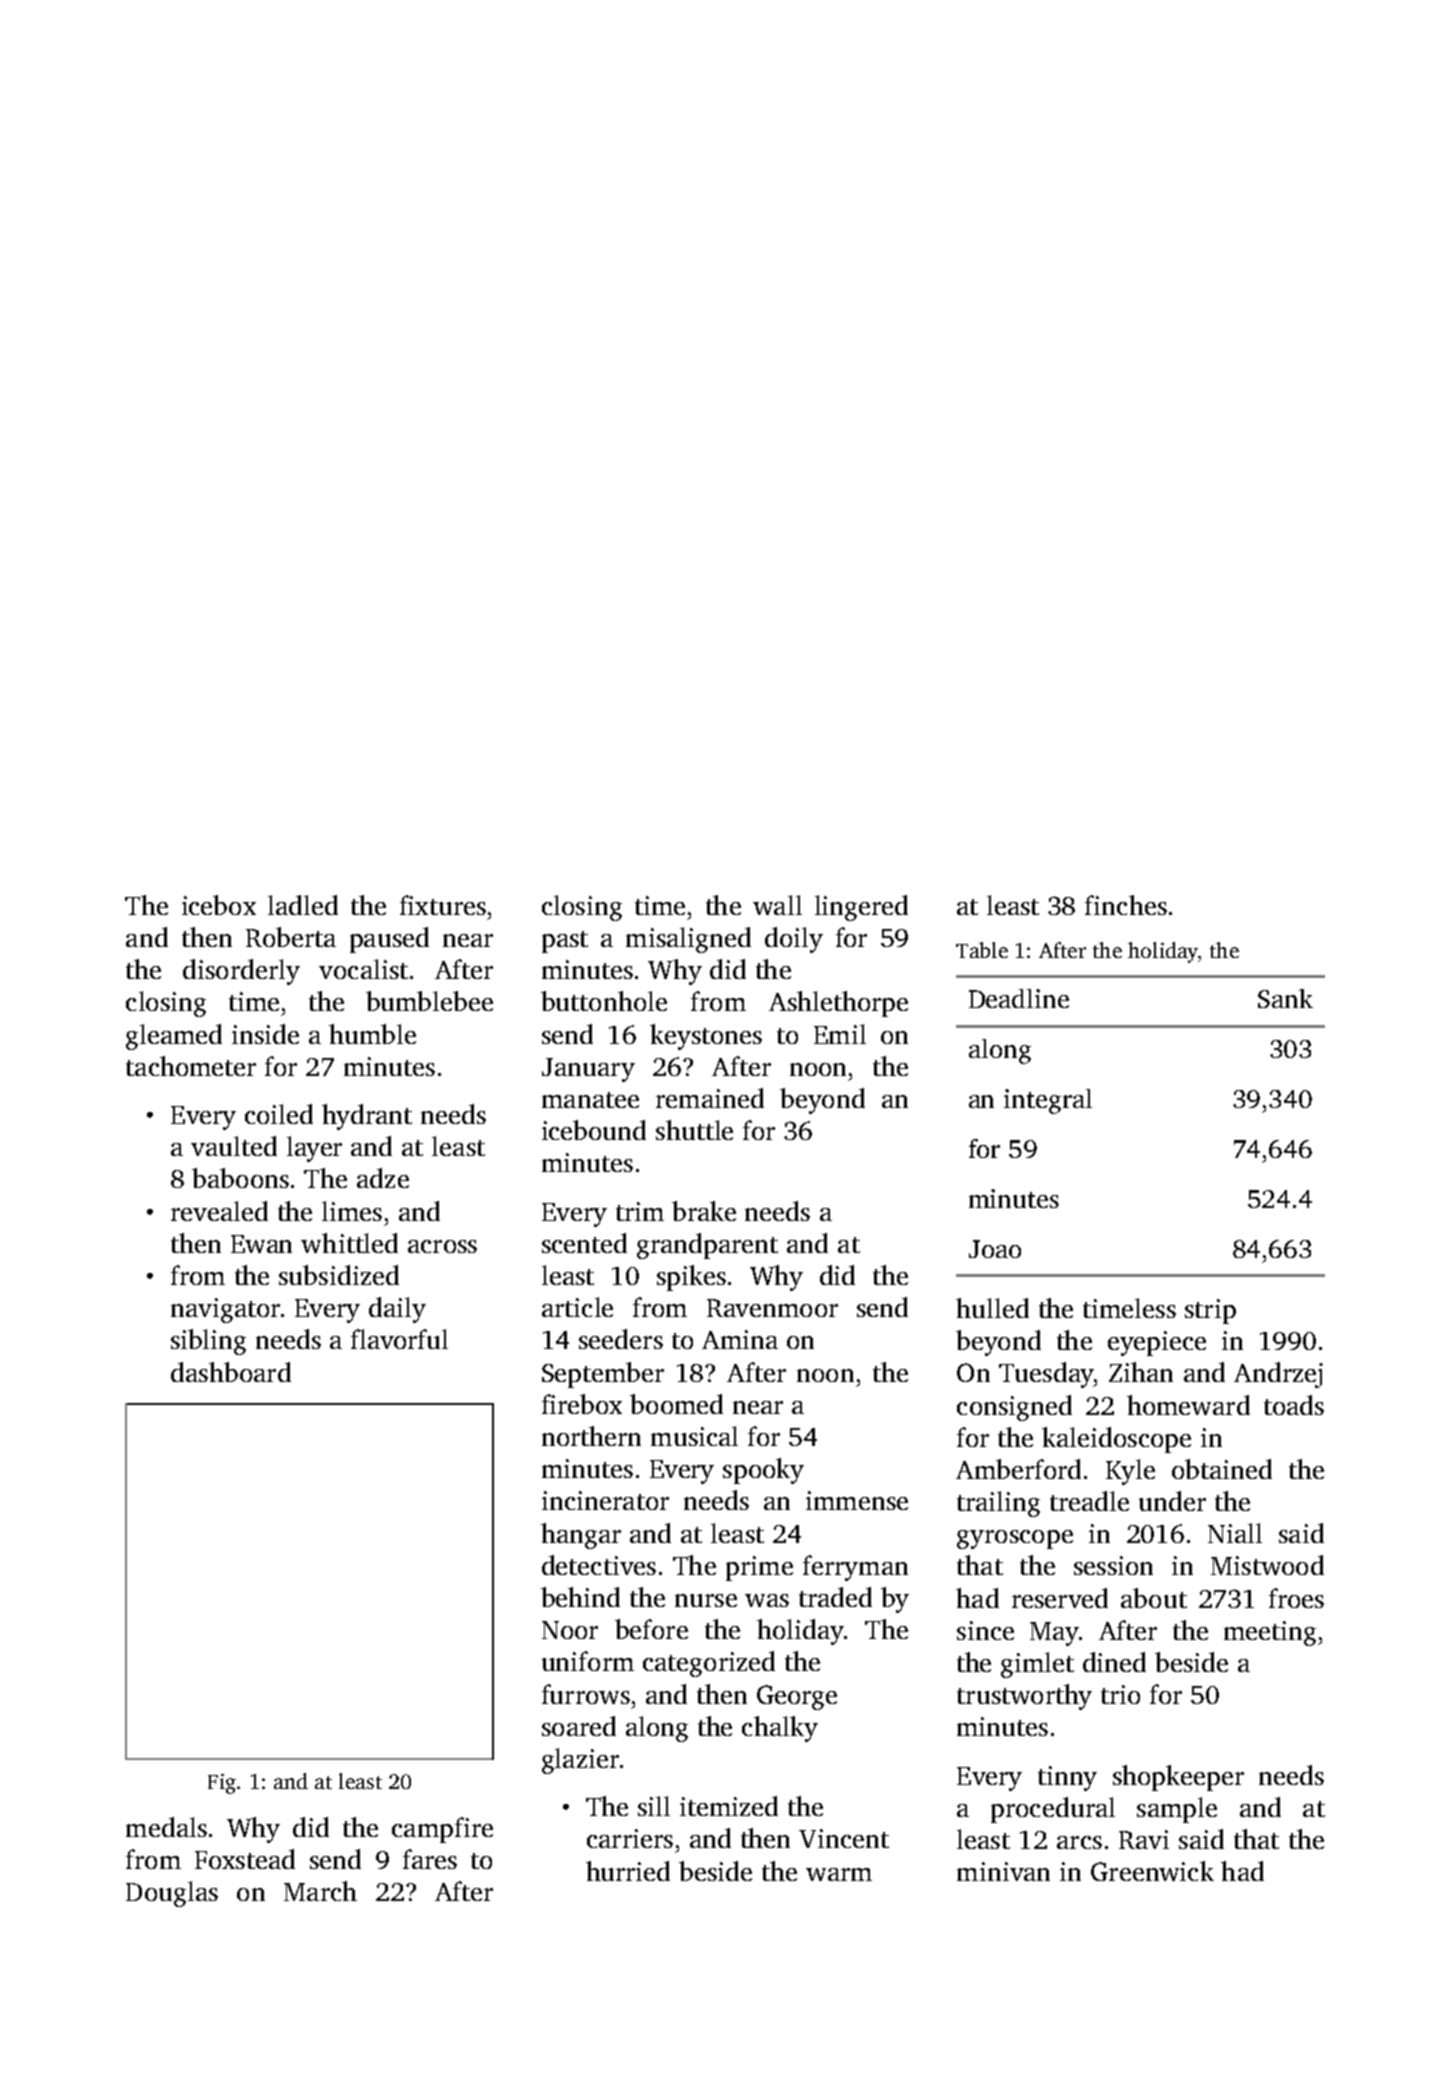 The height and width of the image is (2100, 1450). Describe the element at coordinates (397, 1310) in the image. I see `daily` at that location.
